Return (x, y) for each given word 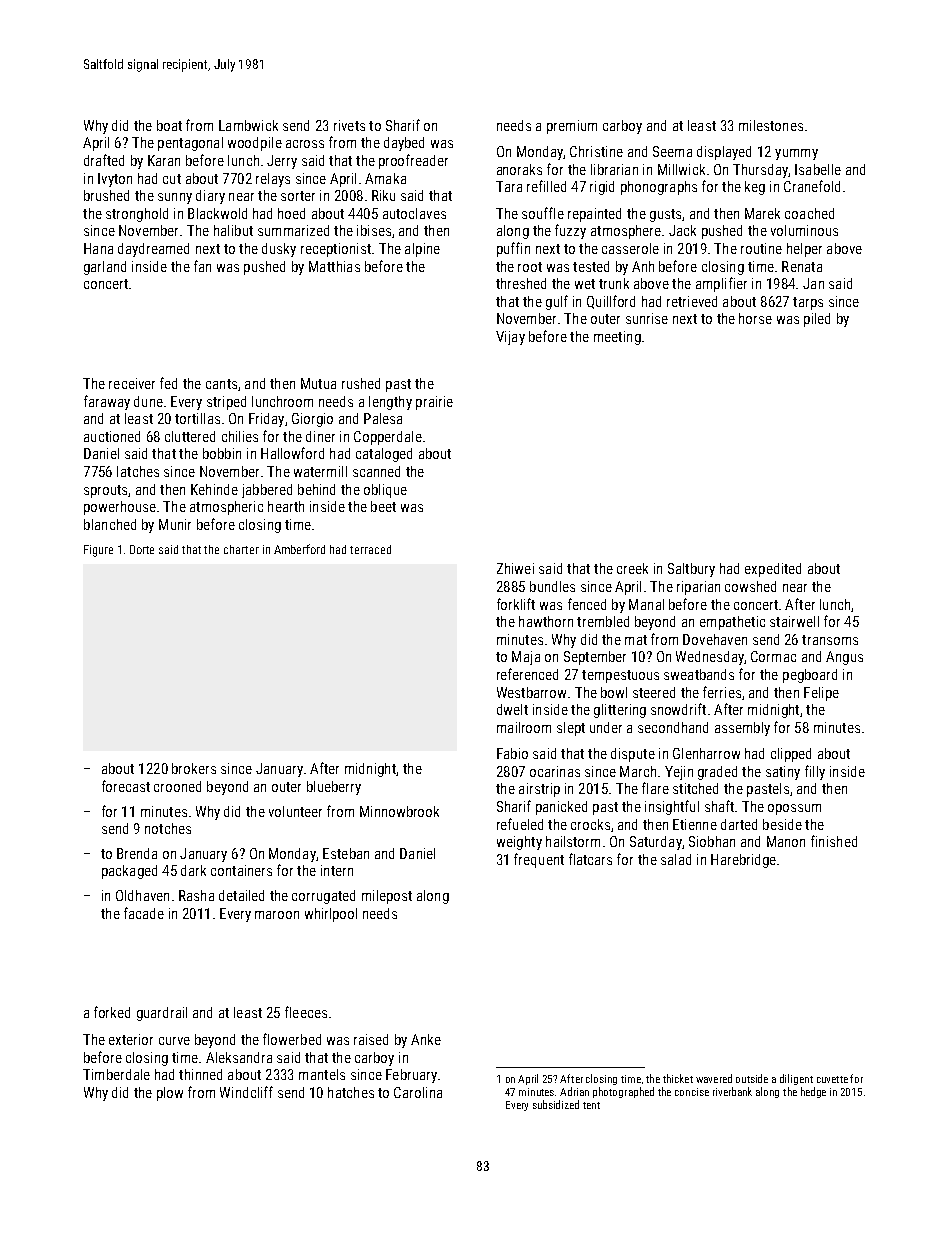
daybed (404, 144)
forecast (126, 786)
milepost (387, 897)
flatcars (590, 859)
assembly (742, 729)
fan (202, 266)
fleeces (306, 1012)
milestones (771, 125)
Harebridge (743, 861)
